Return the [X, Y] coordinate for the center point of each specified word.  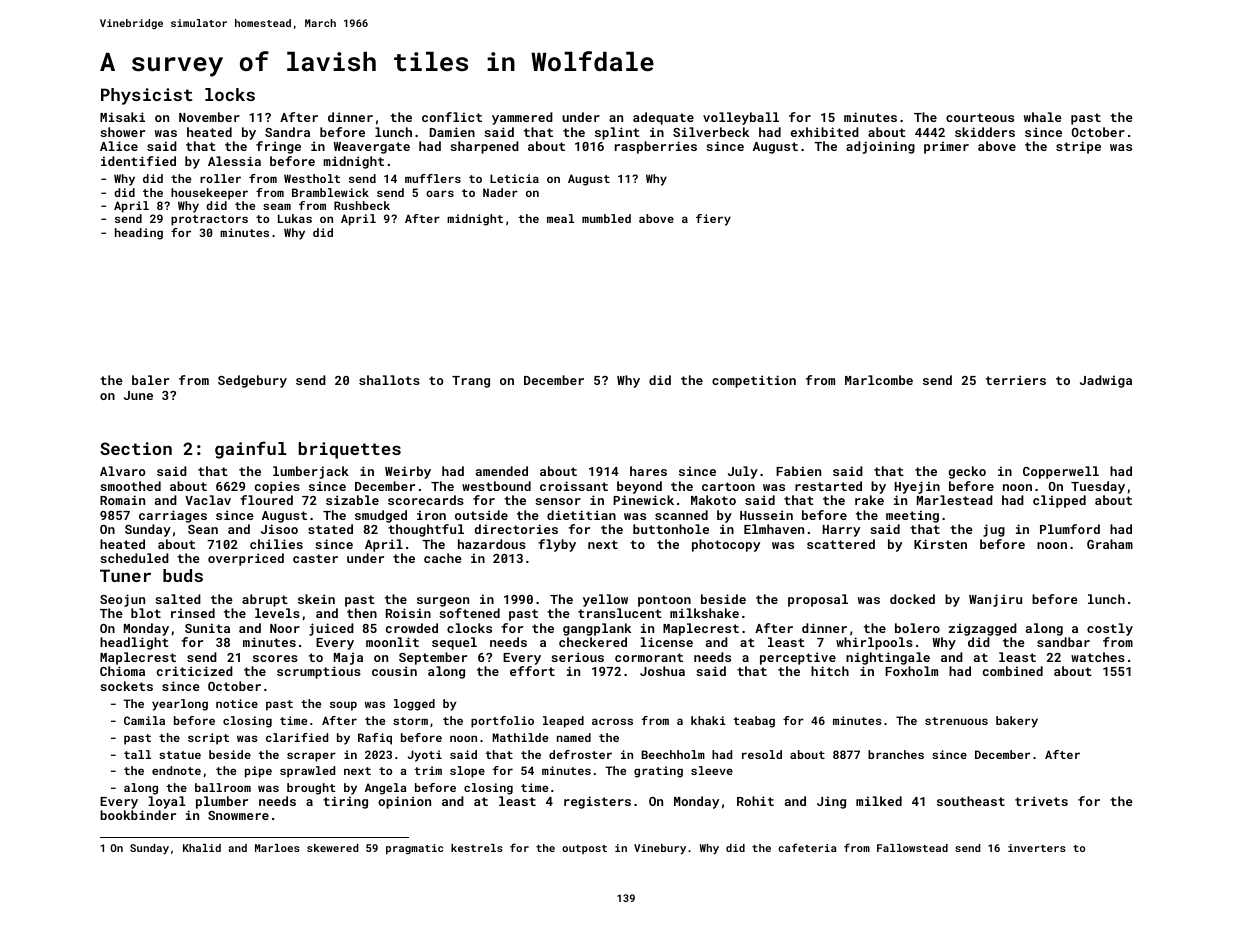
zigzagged [982, 629]
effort [532, 671]
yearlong [180, 705]
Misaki [122, 117]
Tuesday [1098, 487]
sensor [558, 501]
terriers [1016, 380]
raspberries [656, 147]
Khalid [202, 848]
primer [946, 147]
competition [754, 381]
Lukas [295, 218]
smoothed [130, 486]
